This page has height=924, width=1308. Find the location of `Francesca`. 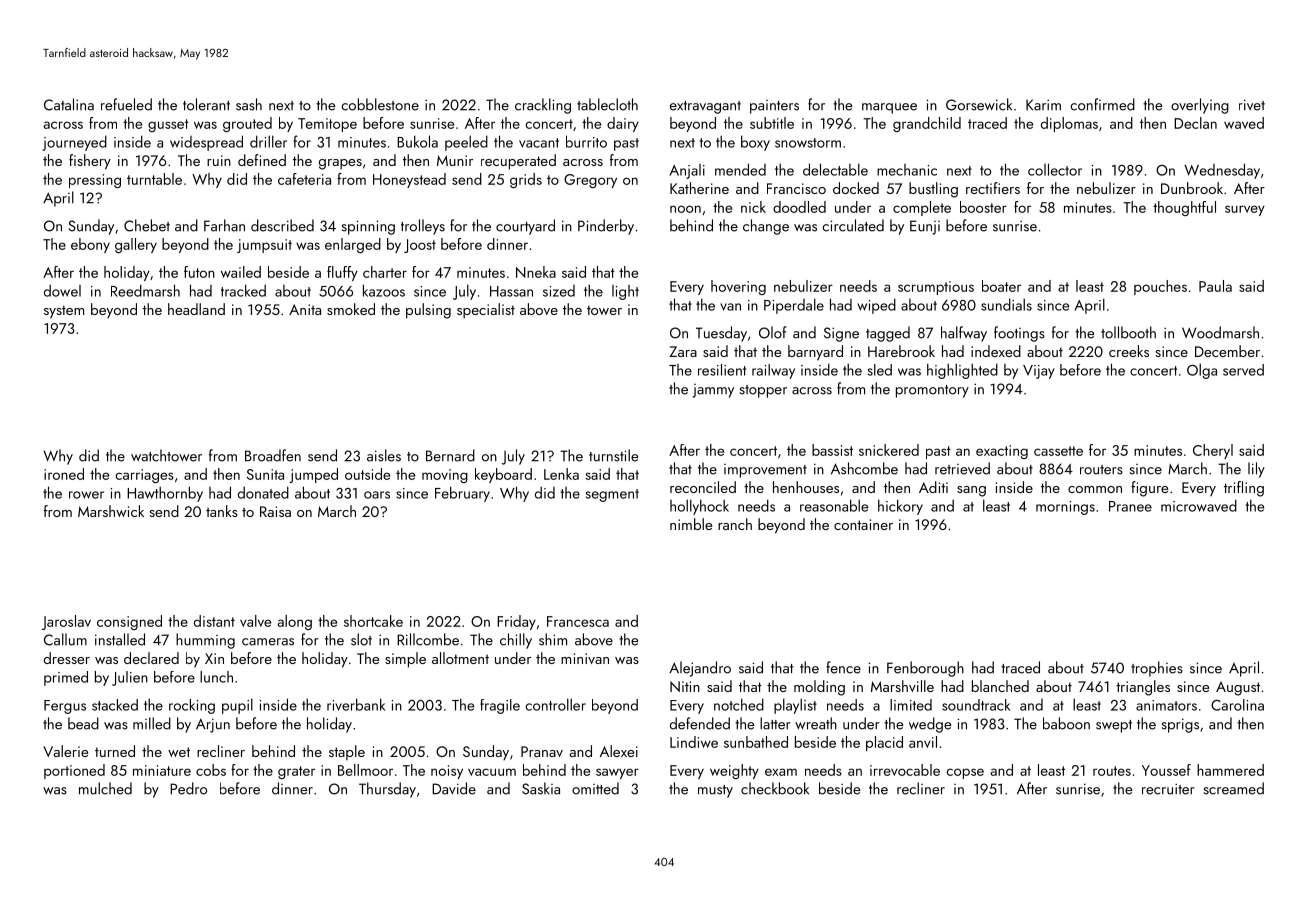

Francesca is located at coordinates (578, 621).
